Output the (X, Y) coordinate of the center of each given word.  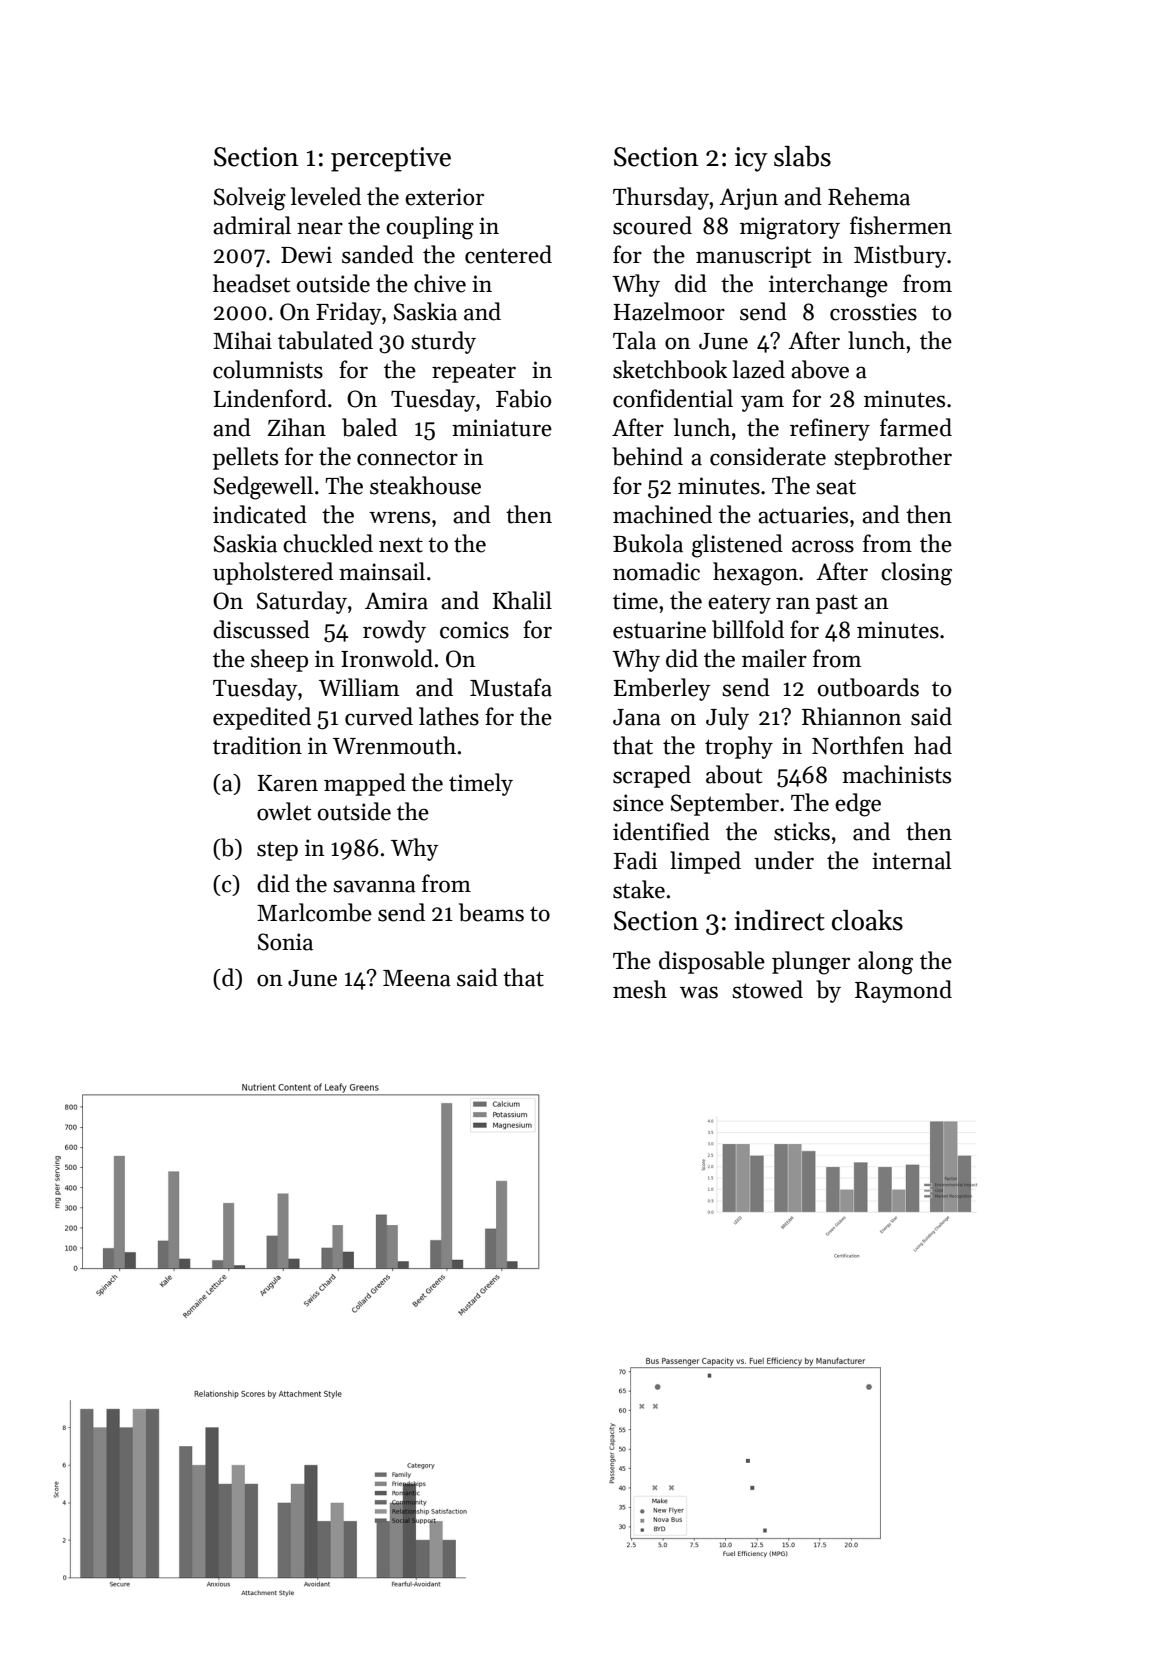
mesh (640, 989)
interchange (828, 286)
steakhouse (425, 485)
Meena (417, 978)
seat (836, 487)
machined (662, 514)
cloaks (867, 920)
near (320, 228)
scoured (652, 225)
